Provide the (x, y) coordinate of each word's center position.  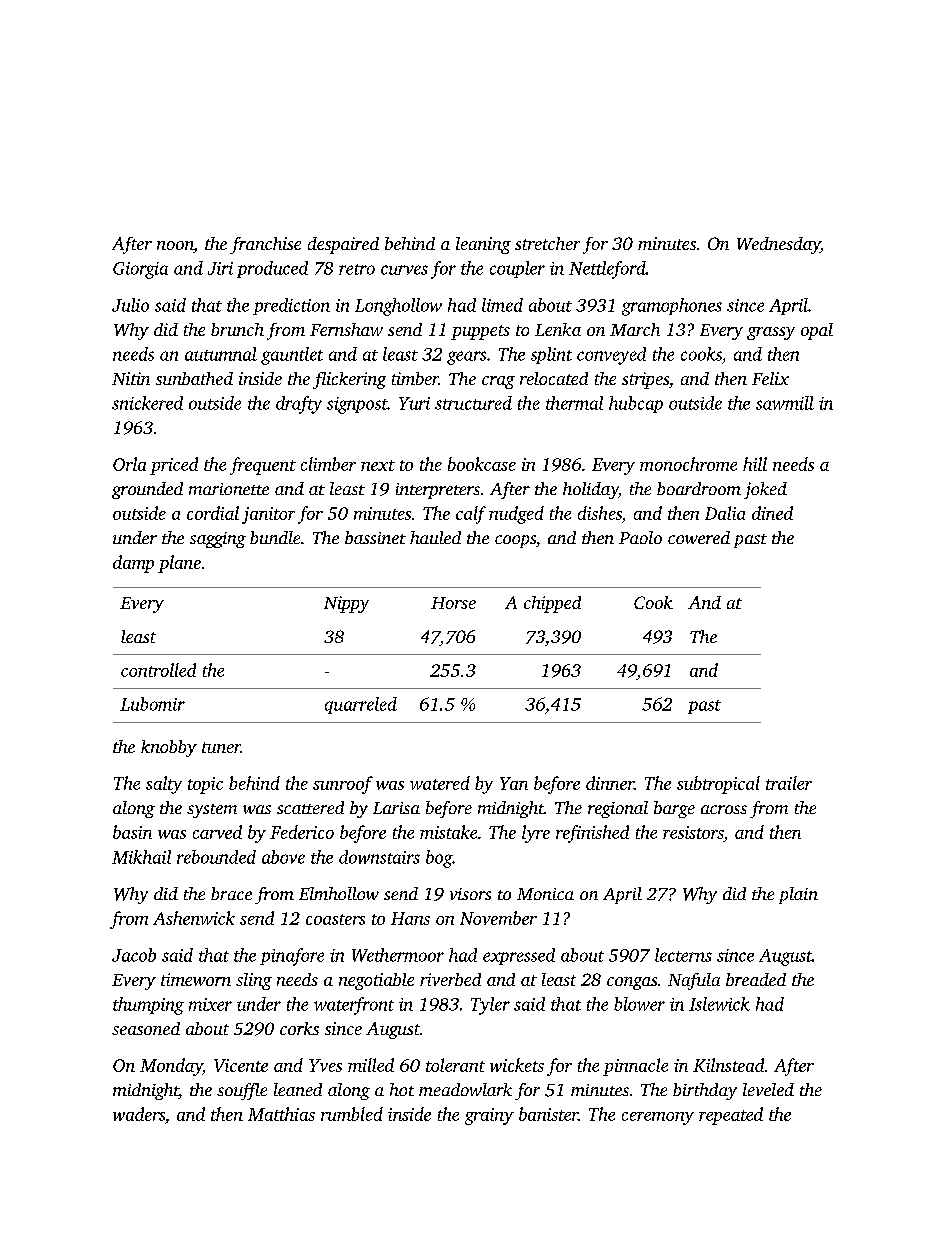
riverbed (450, 979)
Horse (453, 603)
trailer (789, 783)
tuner (221, 747)
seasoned (146, 1028)
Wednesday (778, 245)
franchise (265, 245)
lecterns (683, 955)
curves (404, 270)
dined (772, 513)
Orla (129, 464)
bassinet (375, 537)
